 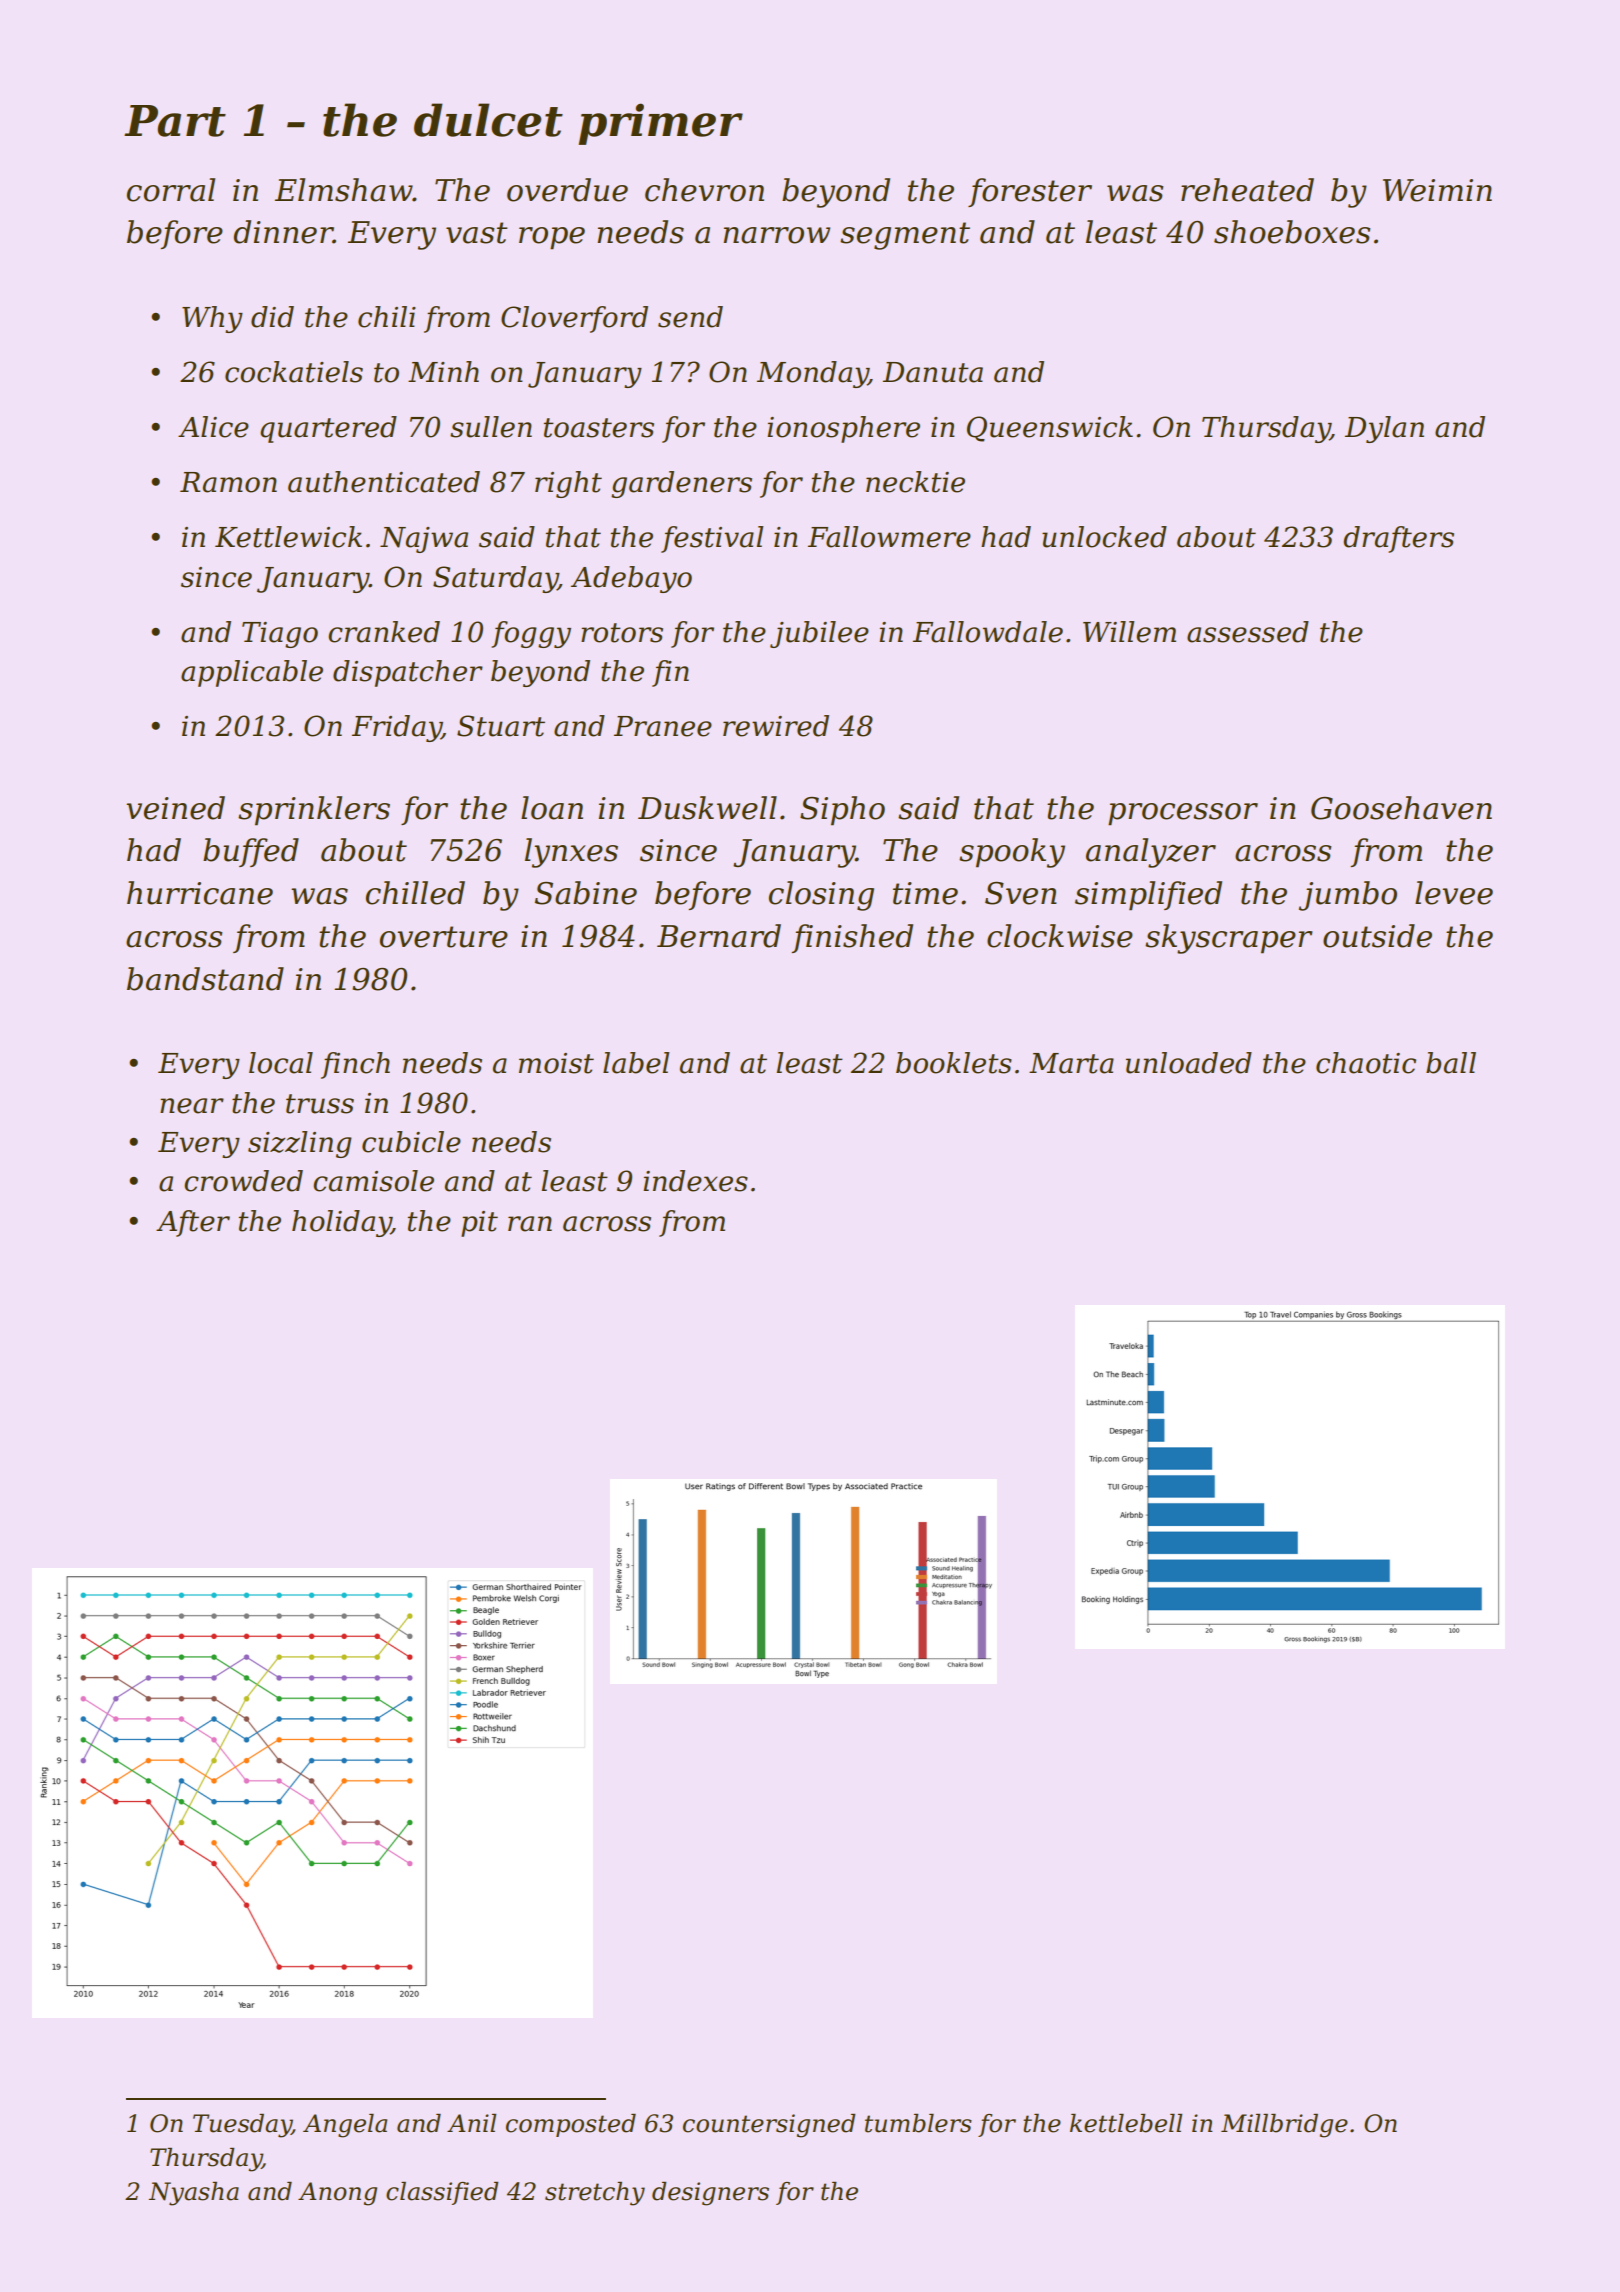 I want to click on Nyasha, so click(x=194, y=2194).
